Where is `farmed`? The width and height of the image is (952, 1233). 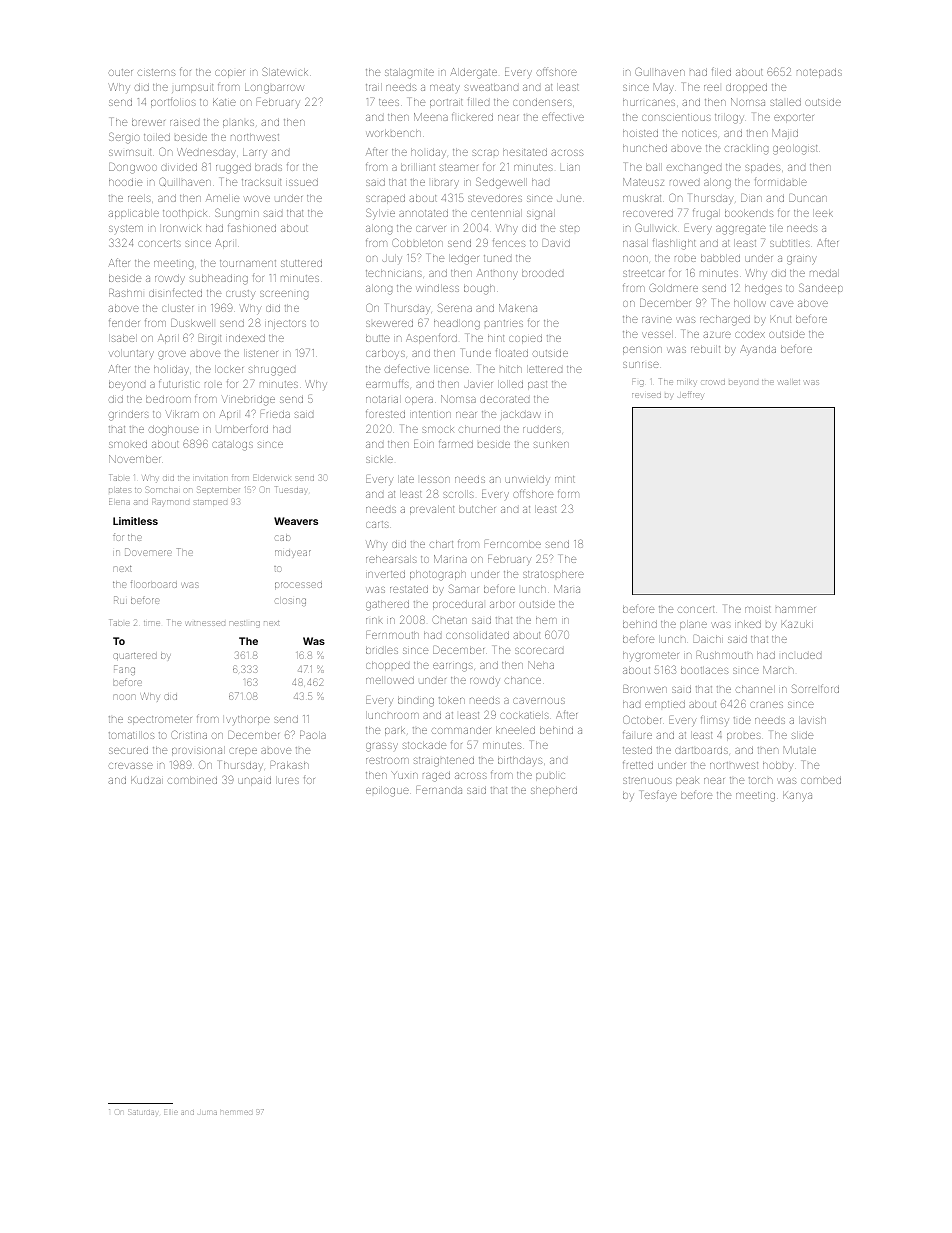
farmed is located at coordinates (456, 443).
